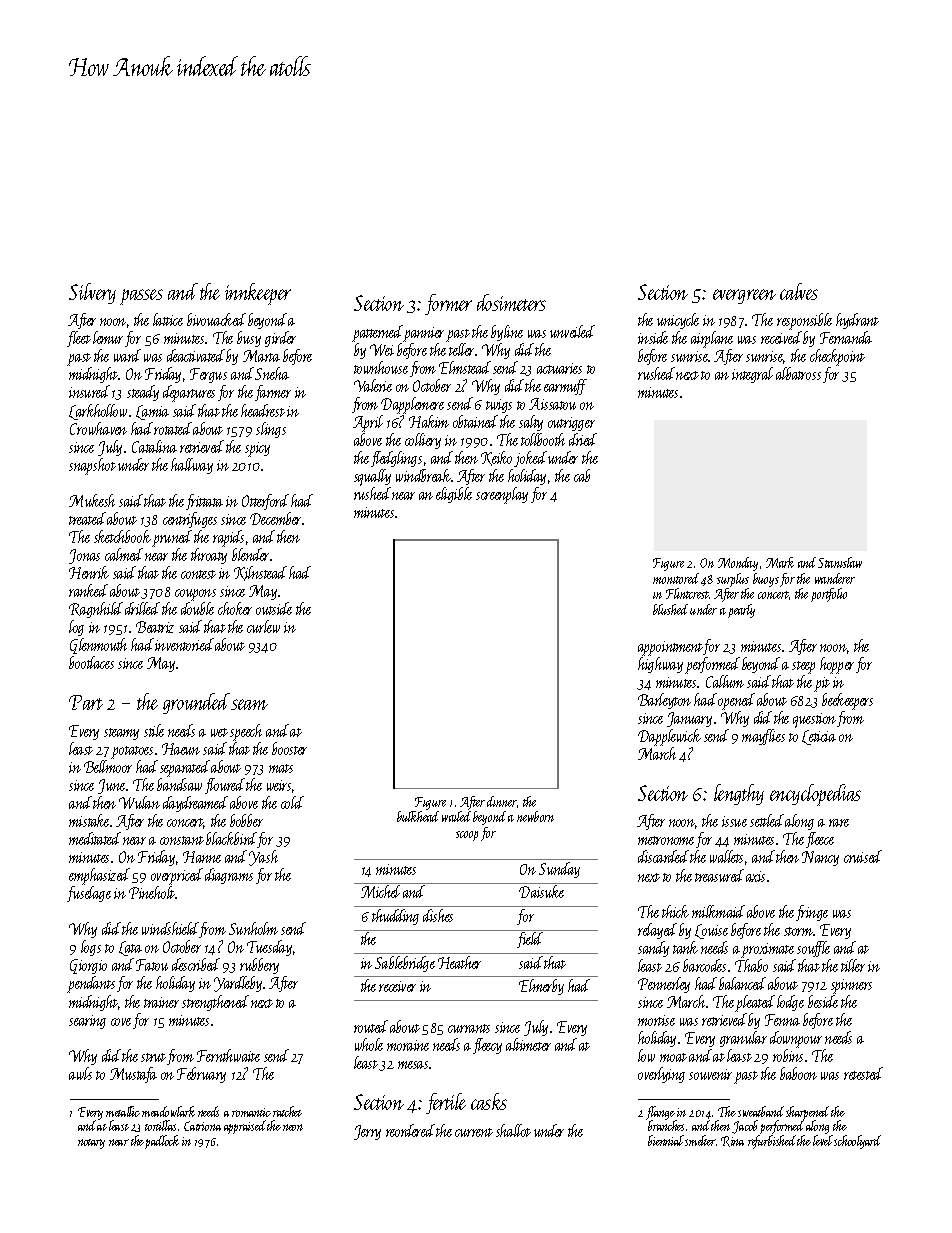  Describe the element at coordinates (664, 701) in the image. I see `Barleyton` at that location.
